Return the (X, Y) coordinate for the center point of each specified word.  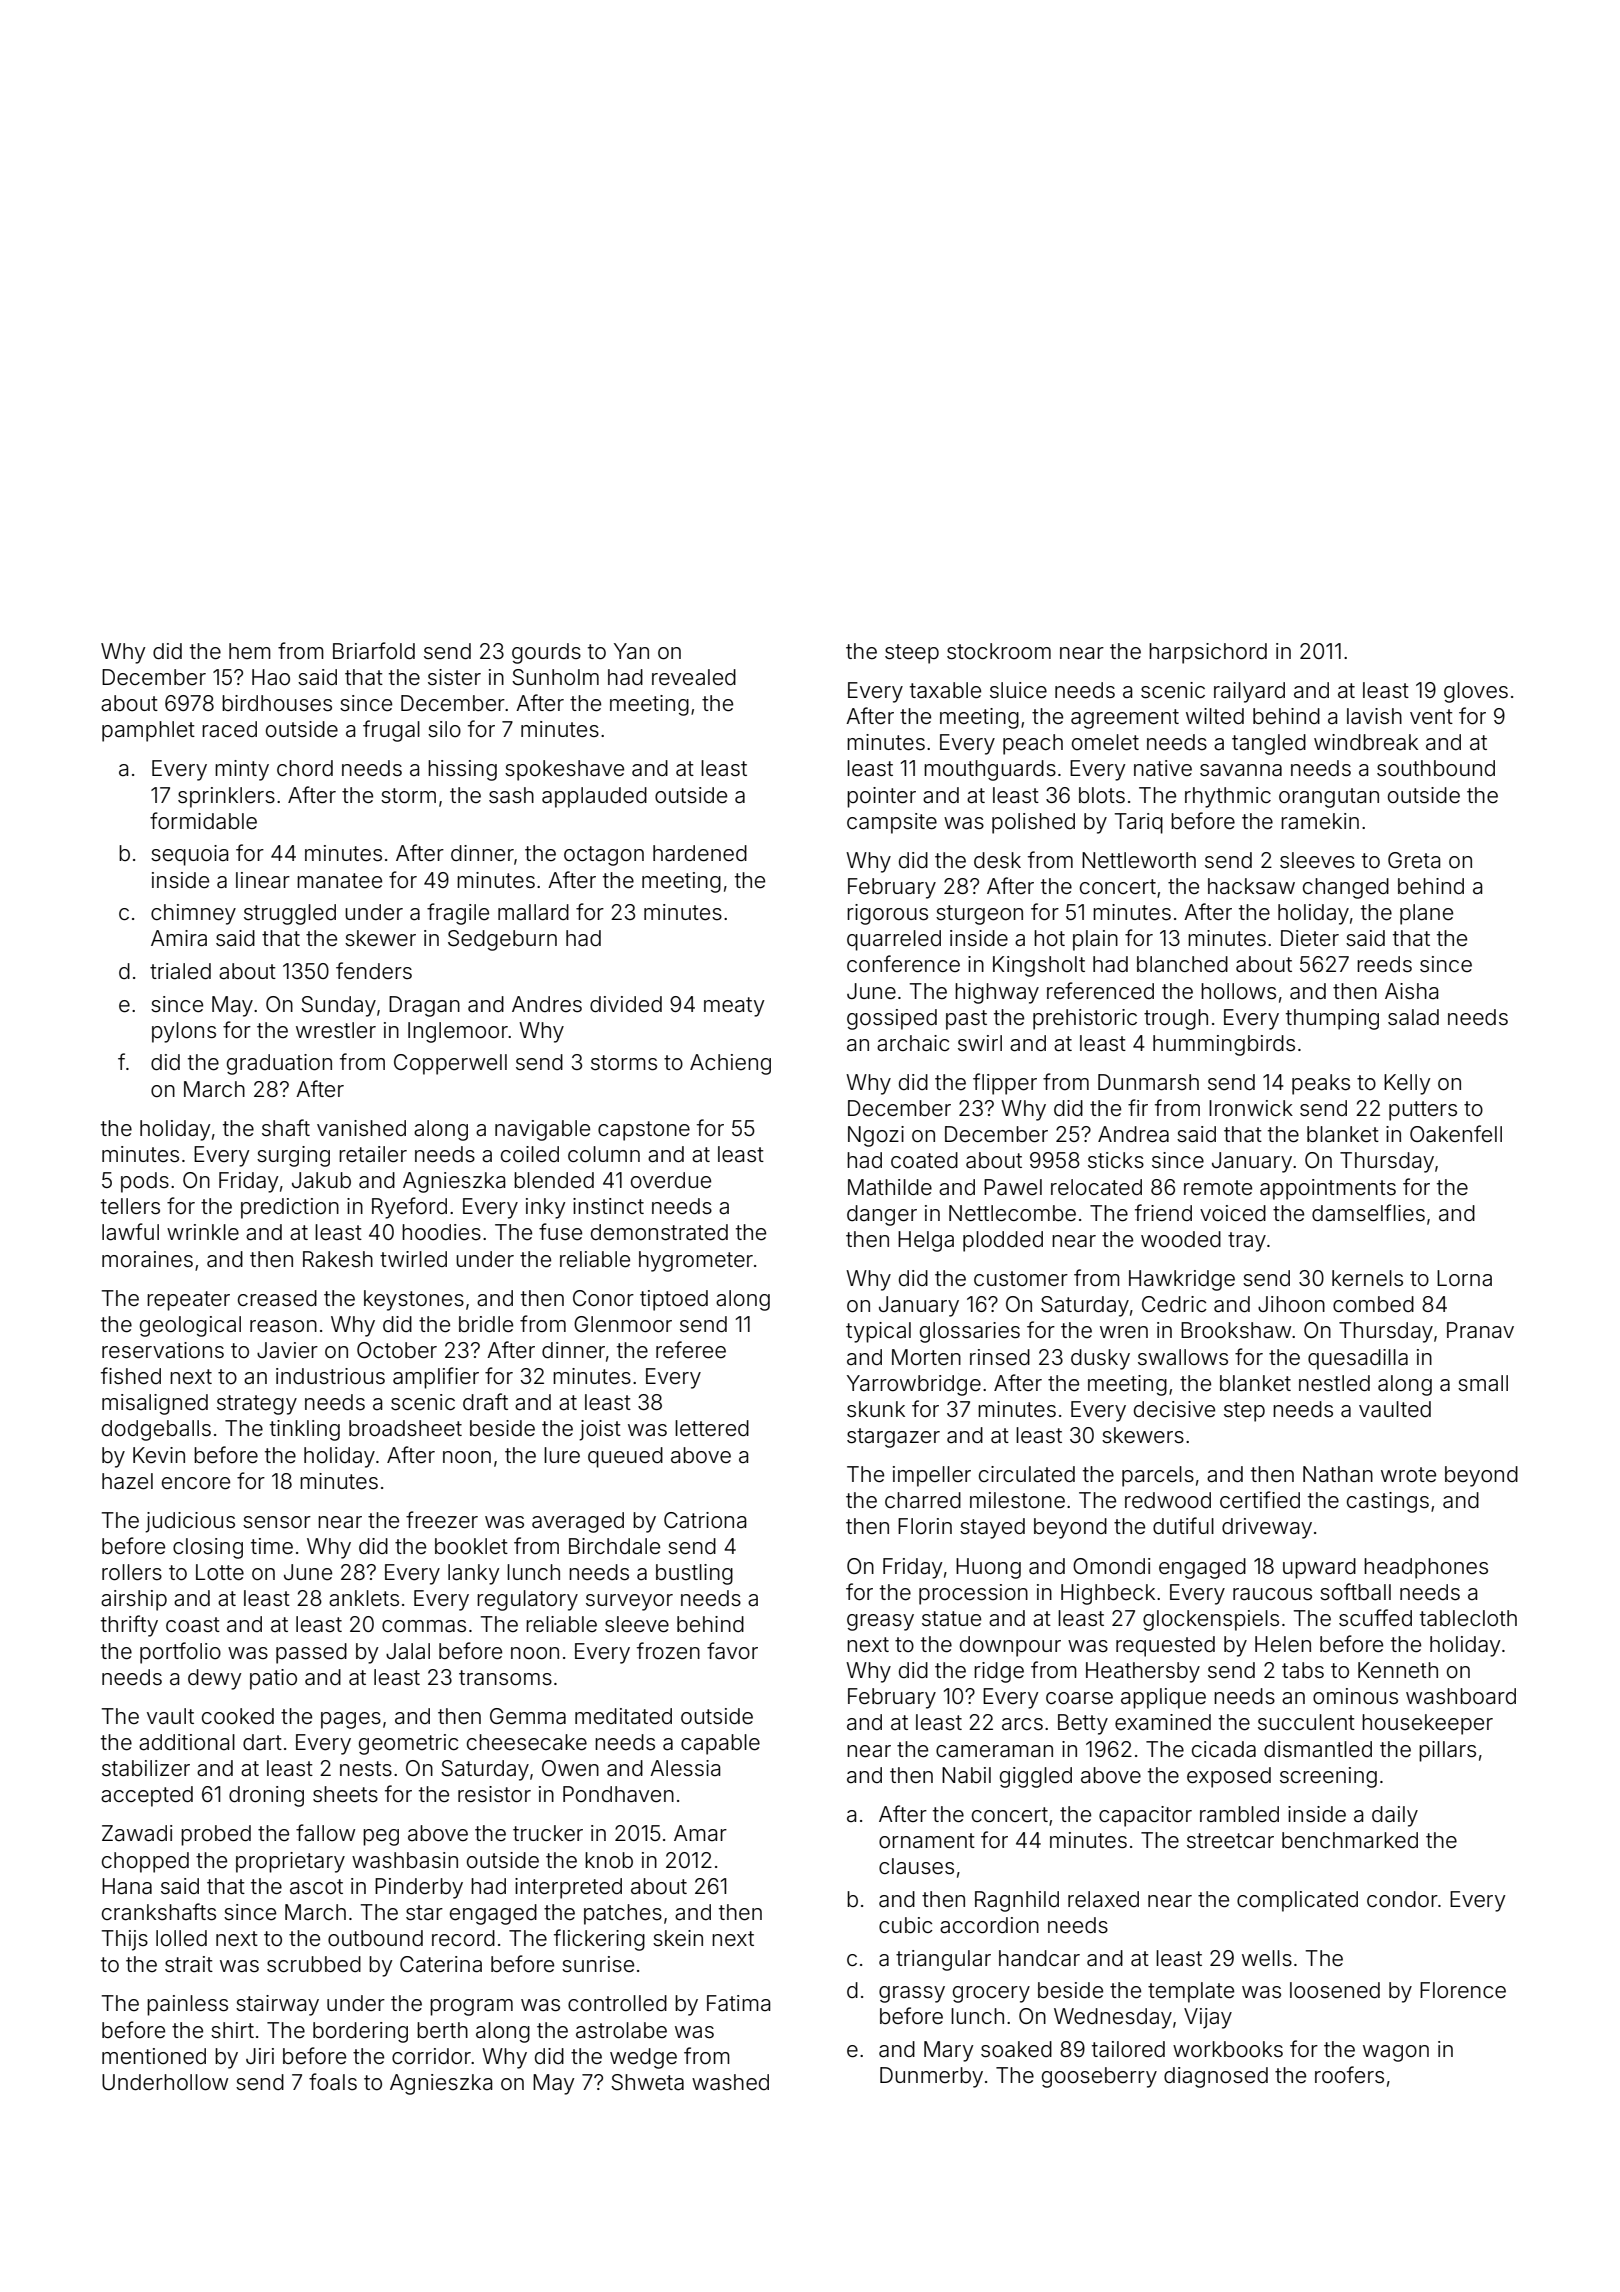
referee (691, 1350)
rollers (132, 1572)
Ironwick (1251, 1108)
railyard (1249, 692)
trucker (548, 1833)
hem (250, 651)
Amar (700, 1833)
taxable (945, 690)
